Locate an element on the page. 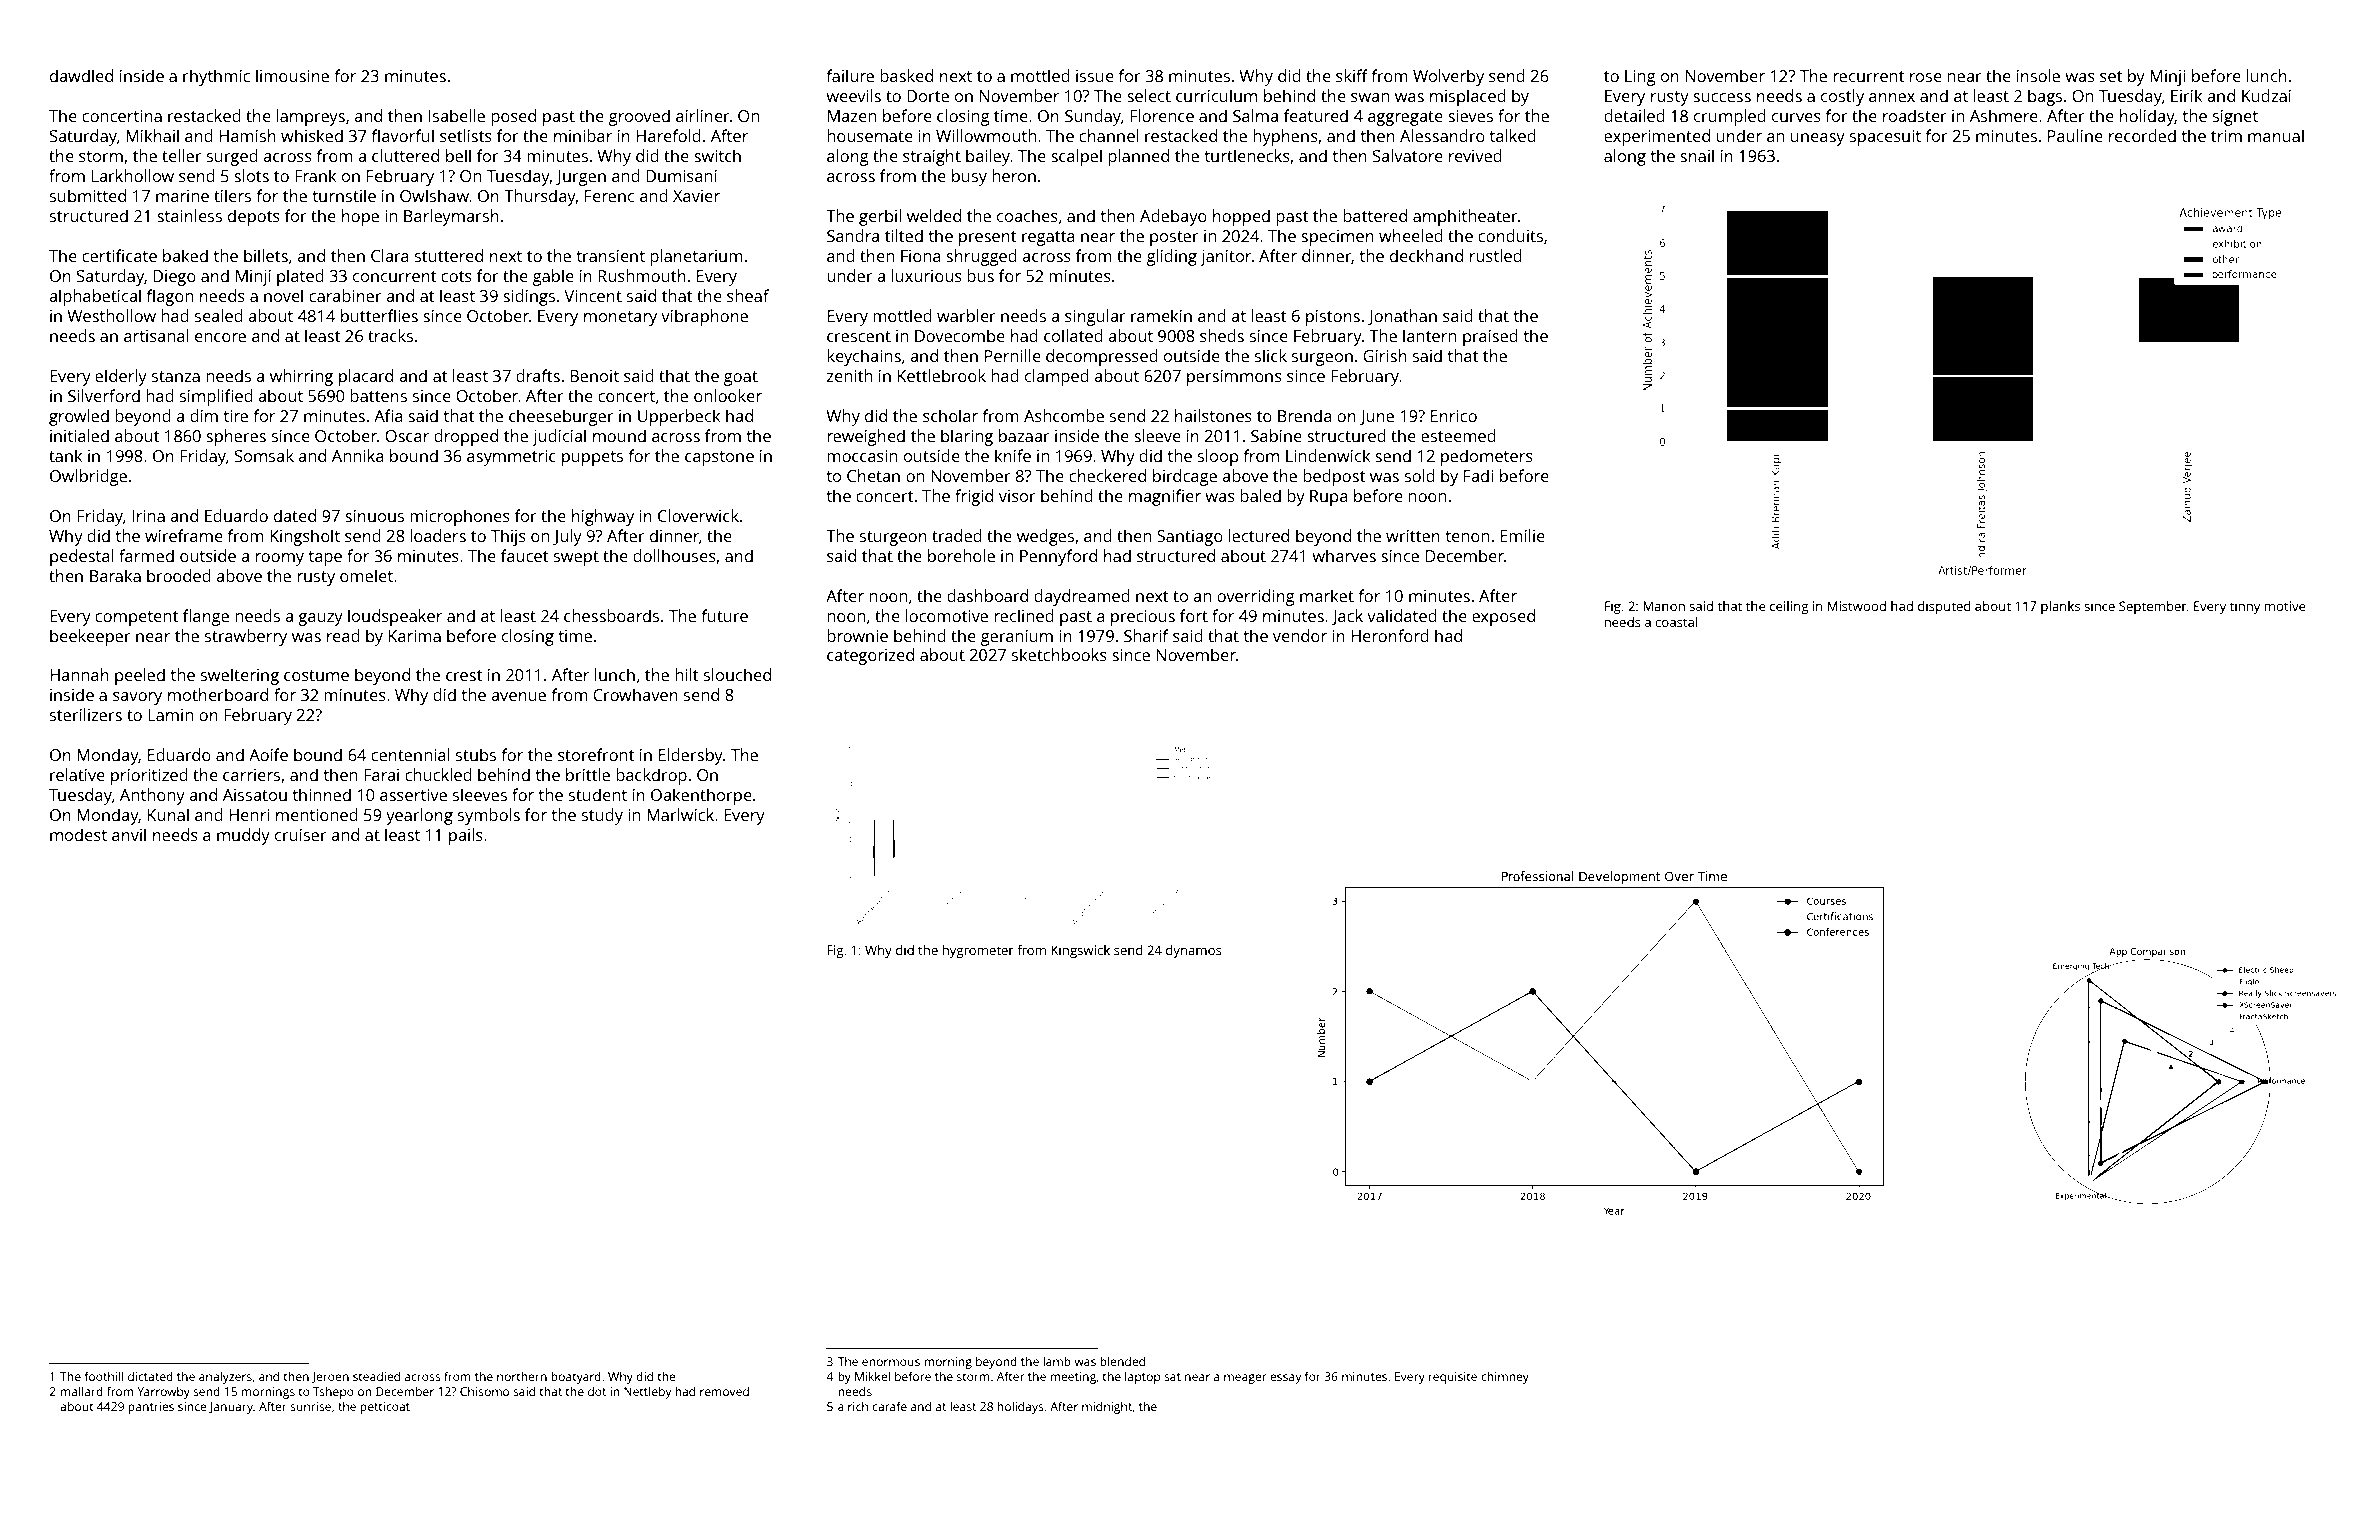 The height and width of the document is (1539, 2378). Kingswick is located at coordinates (1080, 951).
